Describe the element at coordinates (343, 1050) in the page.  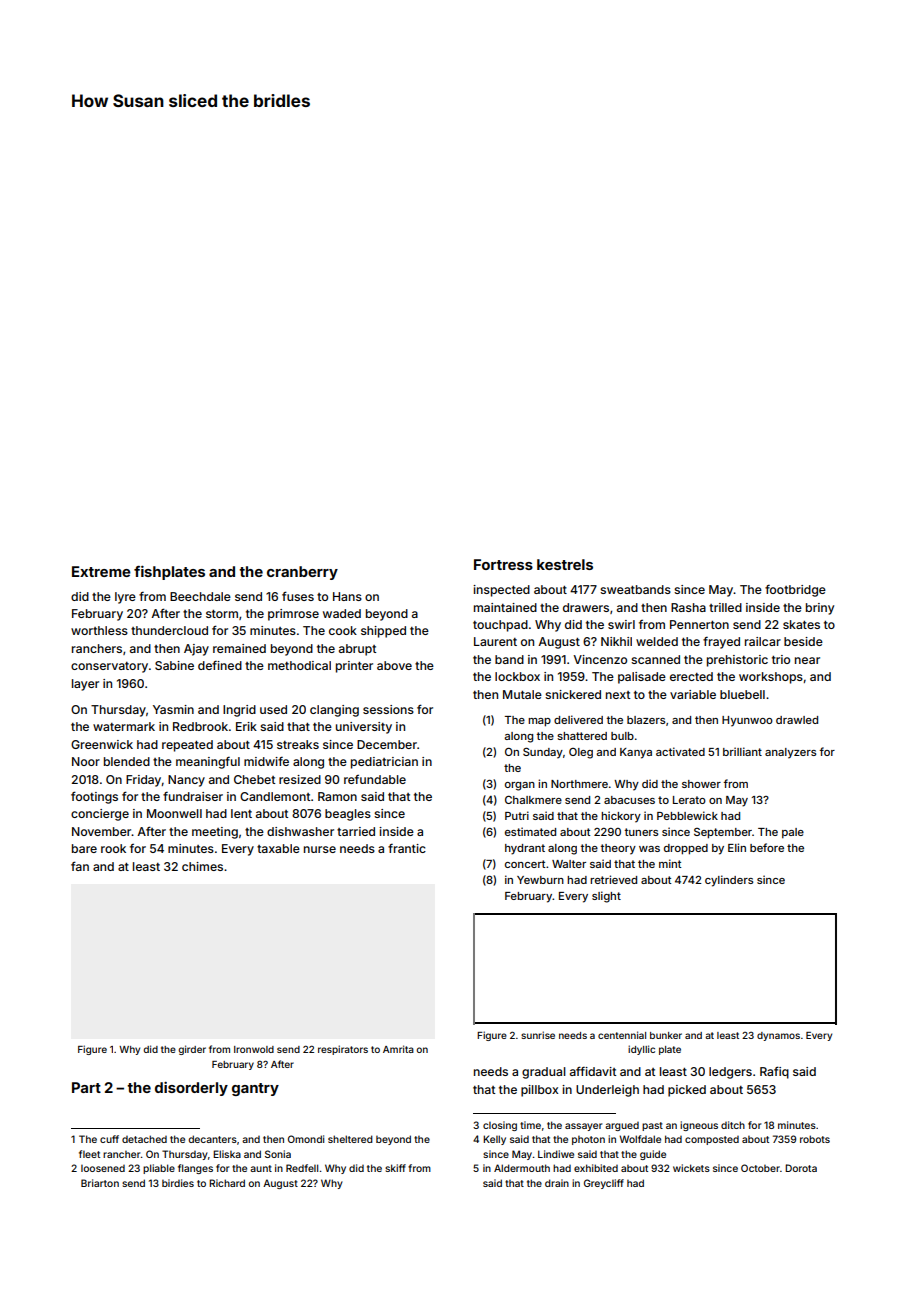
I see `respirators` at that location.
